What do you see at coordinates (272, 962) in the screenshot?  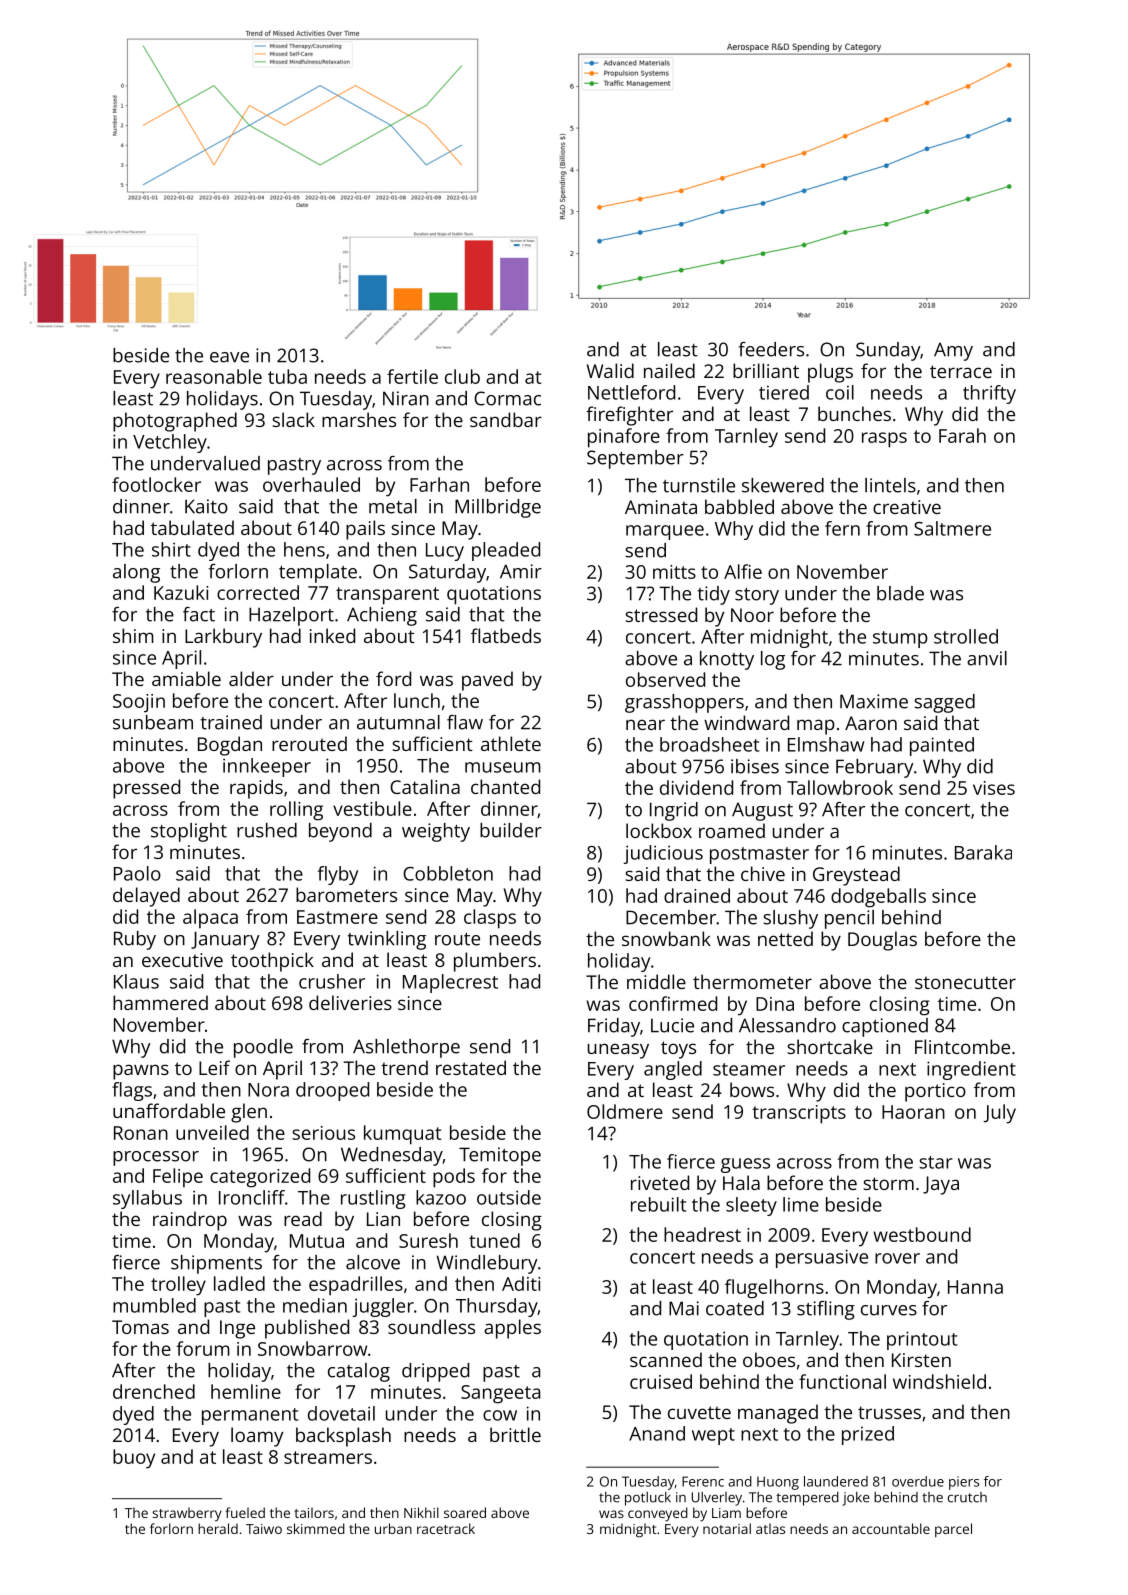 I see `toothpick` at bounding box center [272, 962].
